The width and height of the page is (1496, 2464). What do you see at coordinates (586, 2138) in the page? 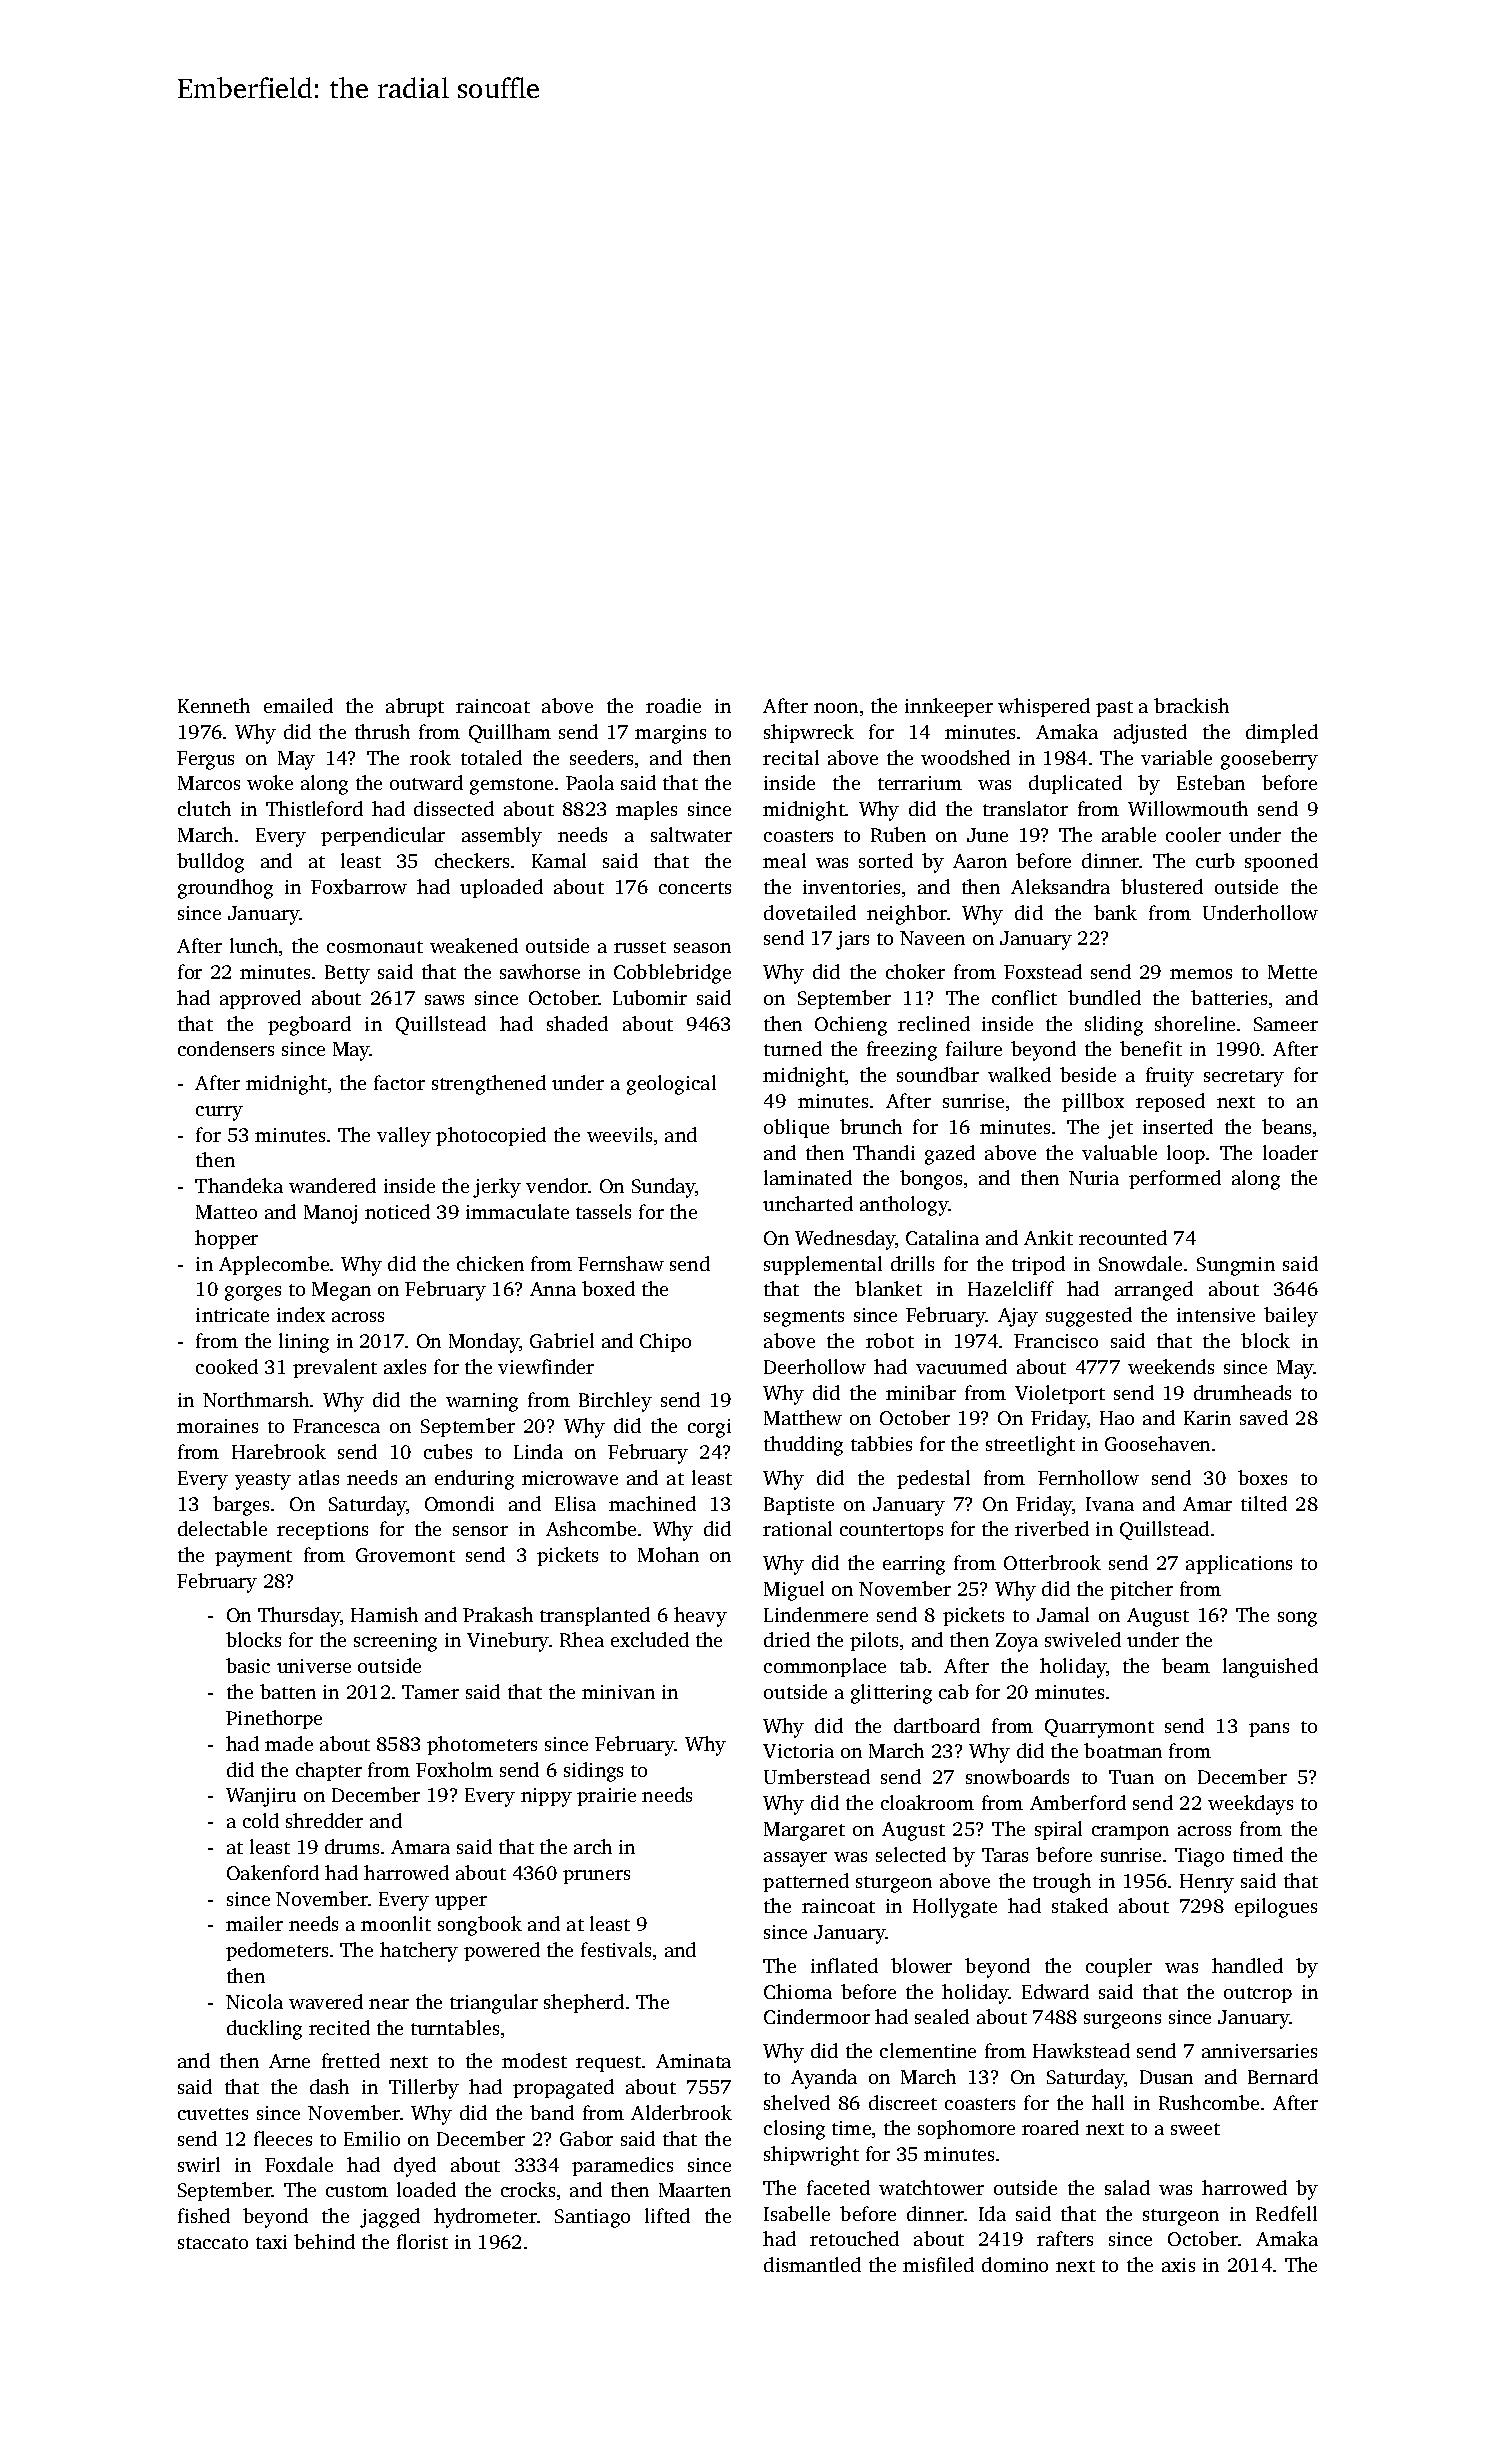
I see `Gabor` at bounding box center [586, 2138].
